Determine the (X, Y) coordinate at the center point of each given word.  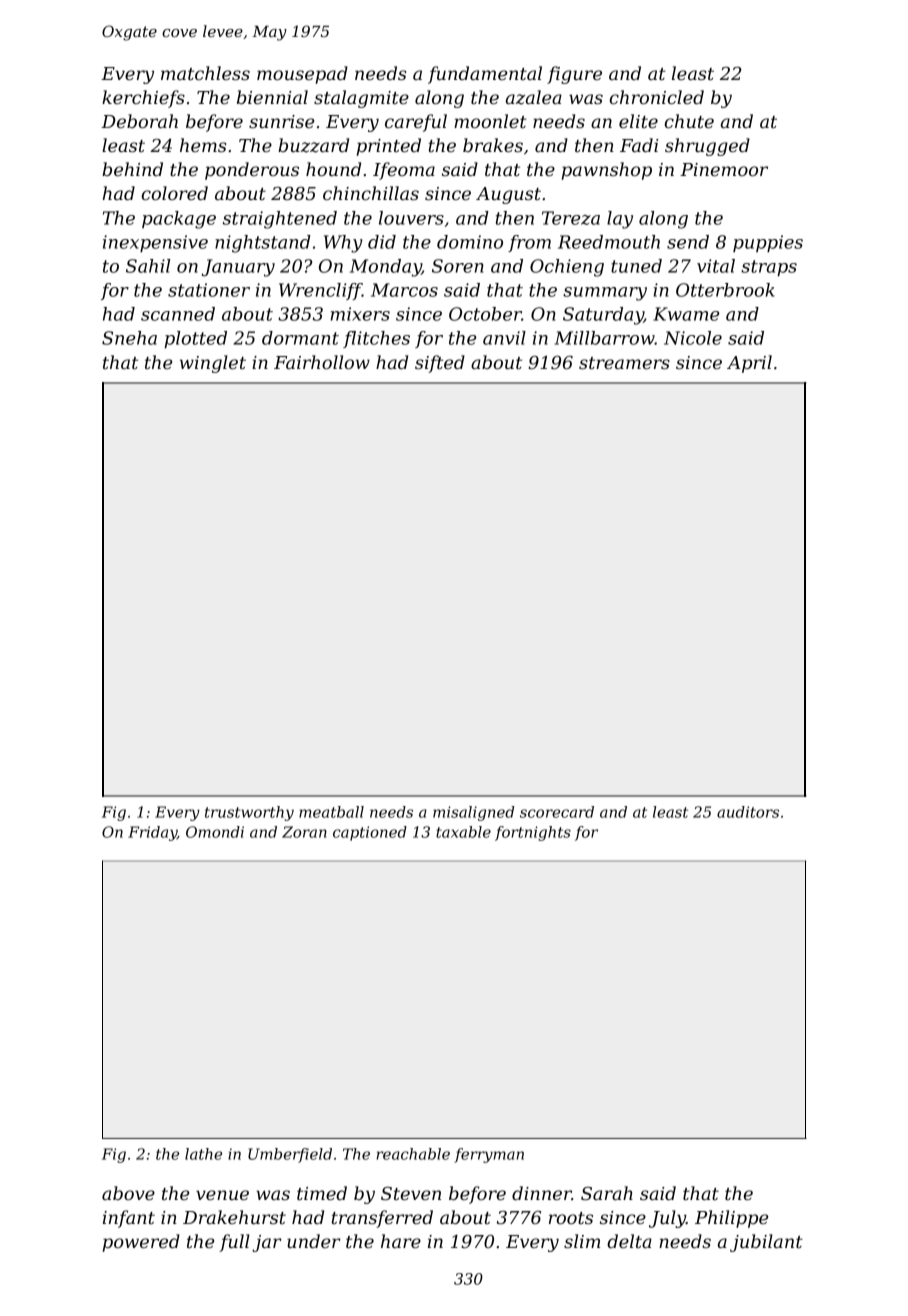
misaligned (473, 813)
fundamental (485, 75)
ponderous (252, 171)
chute (689, 121)
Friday (152, 833)
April (749, 364)
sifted (440, 364)
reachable (413, 1154)
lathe (203, 1154)
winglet (213, 364)
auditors (748, 812)
